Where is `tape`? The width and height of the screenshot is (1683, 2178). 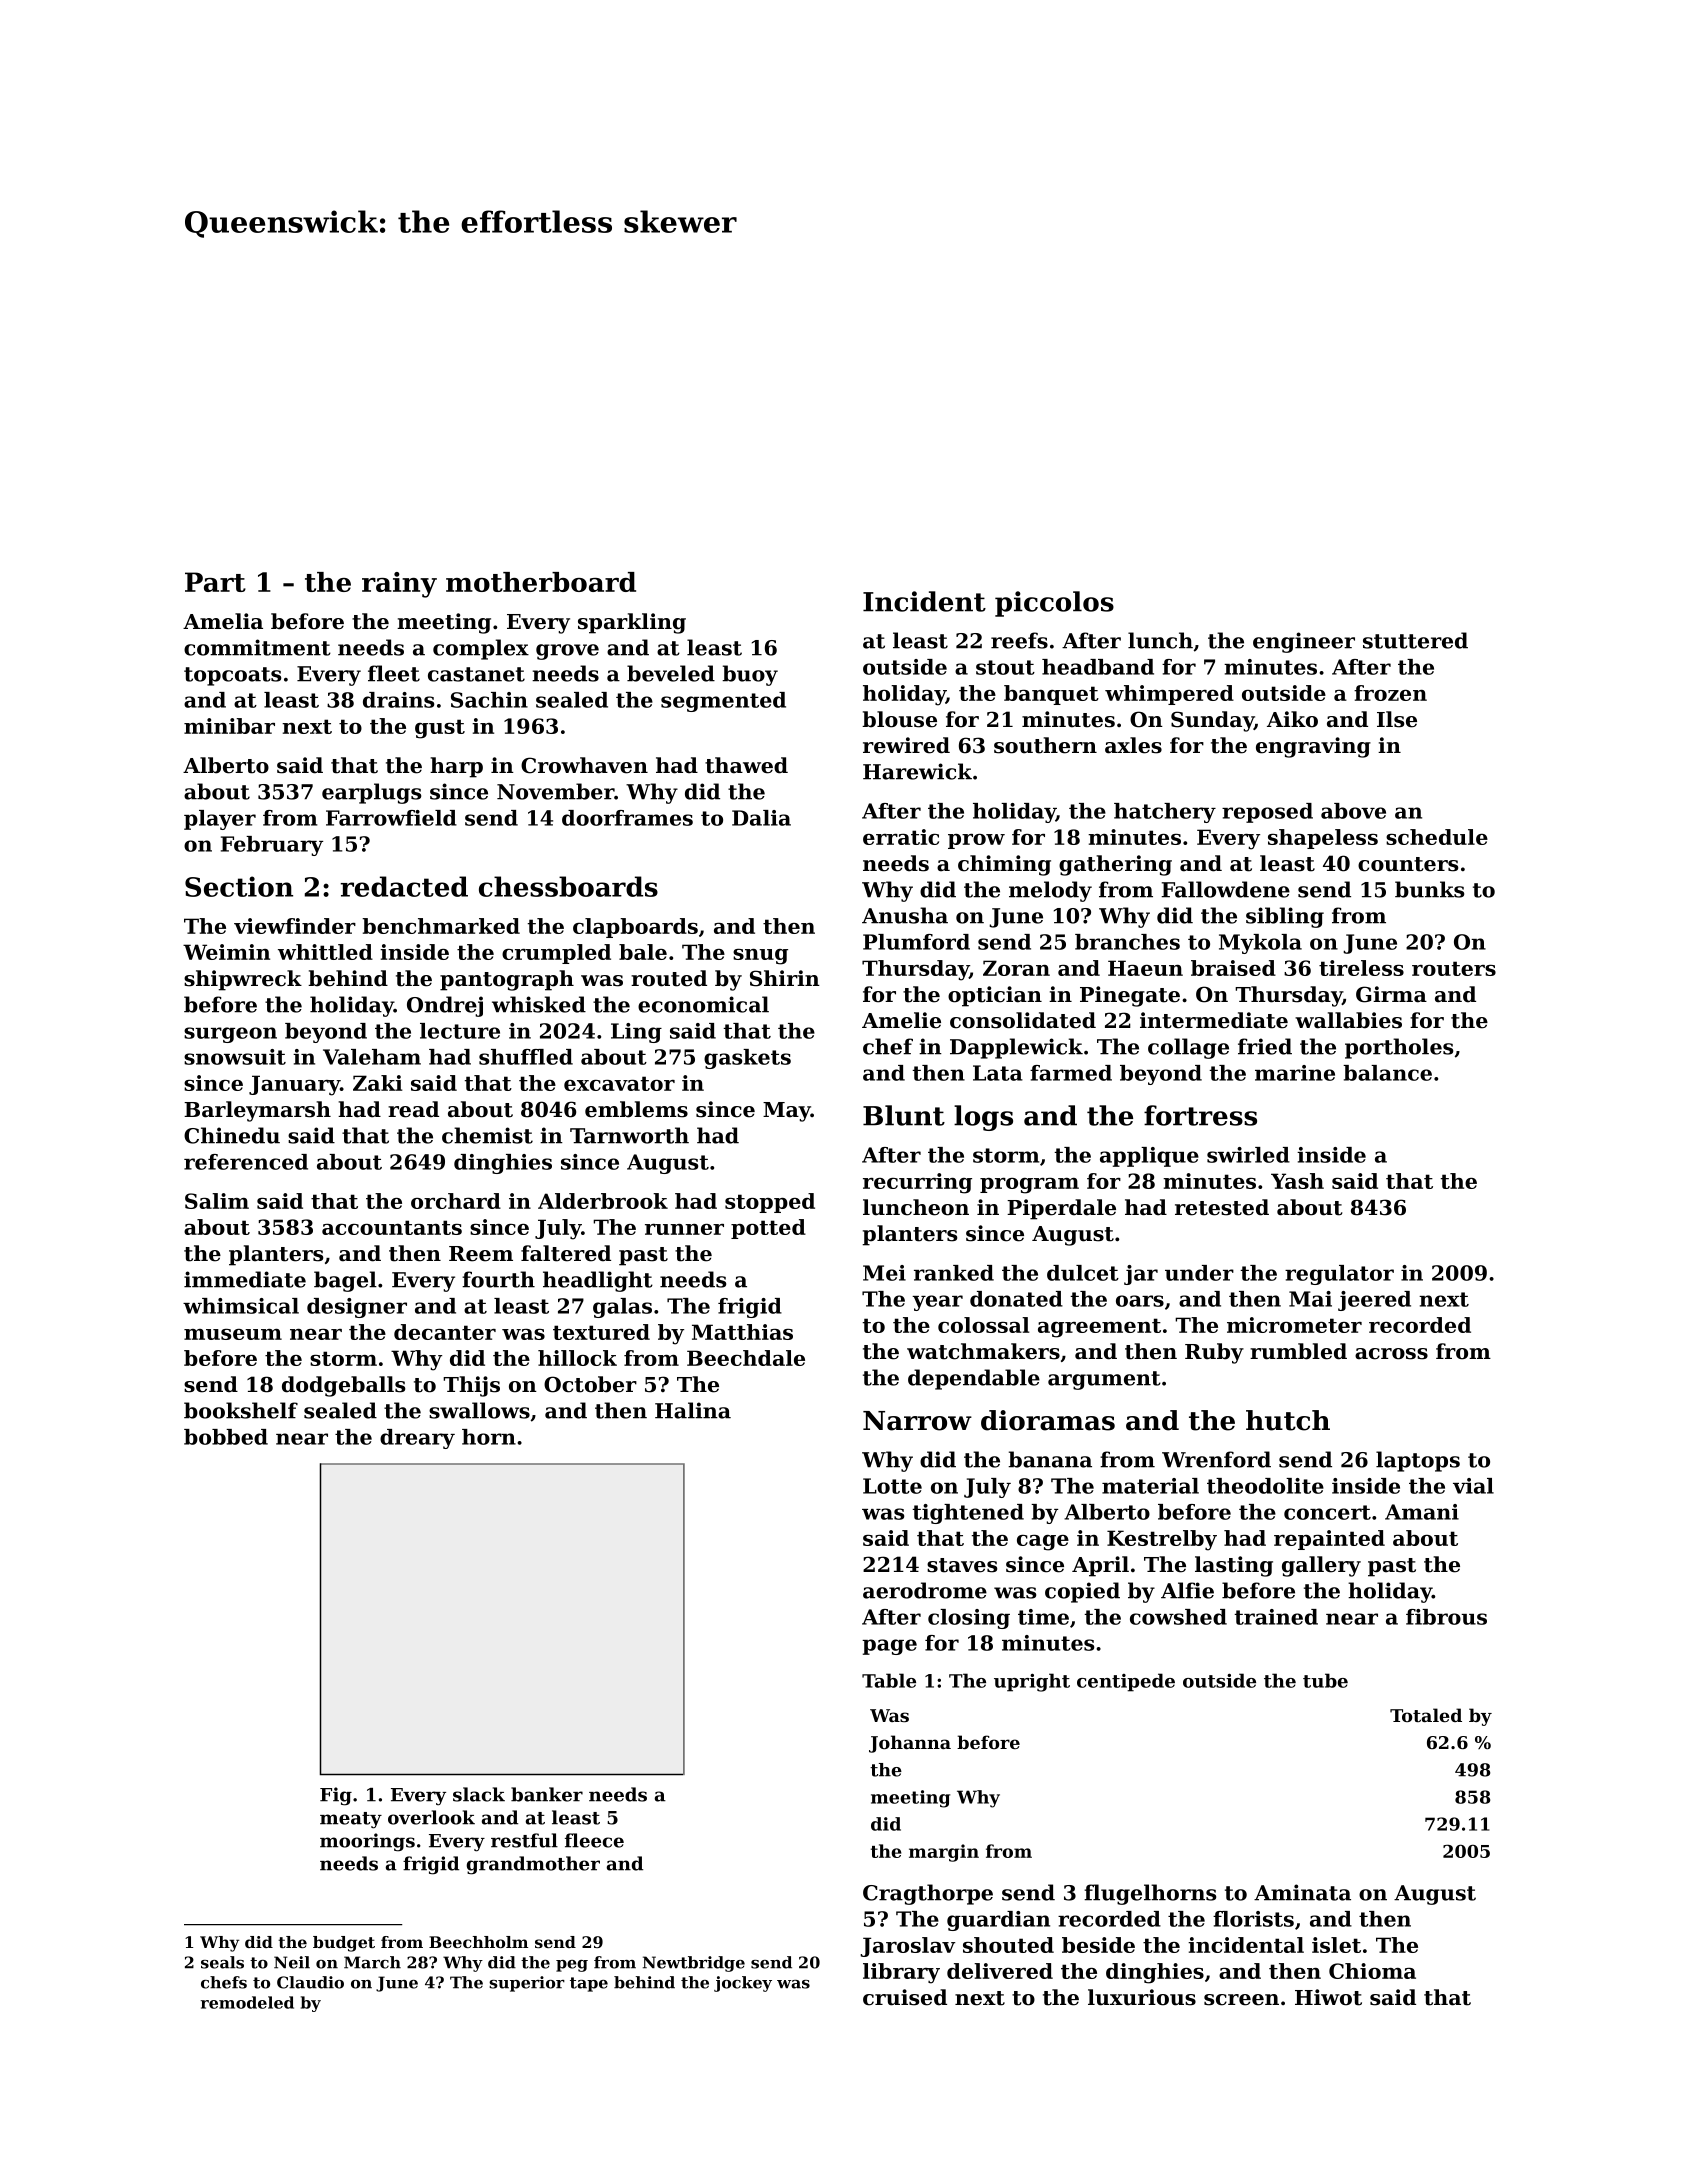
tape is located at coordinates (589, 1984).
